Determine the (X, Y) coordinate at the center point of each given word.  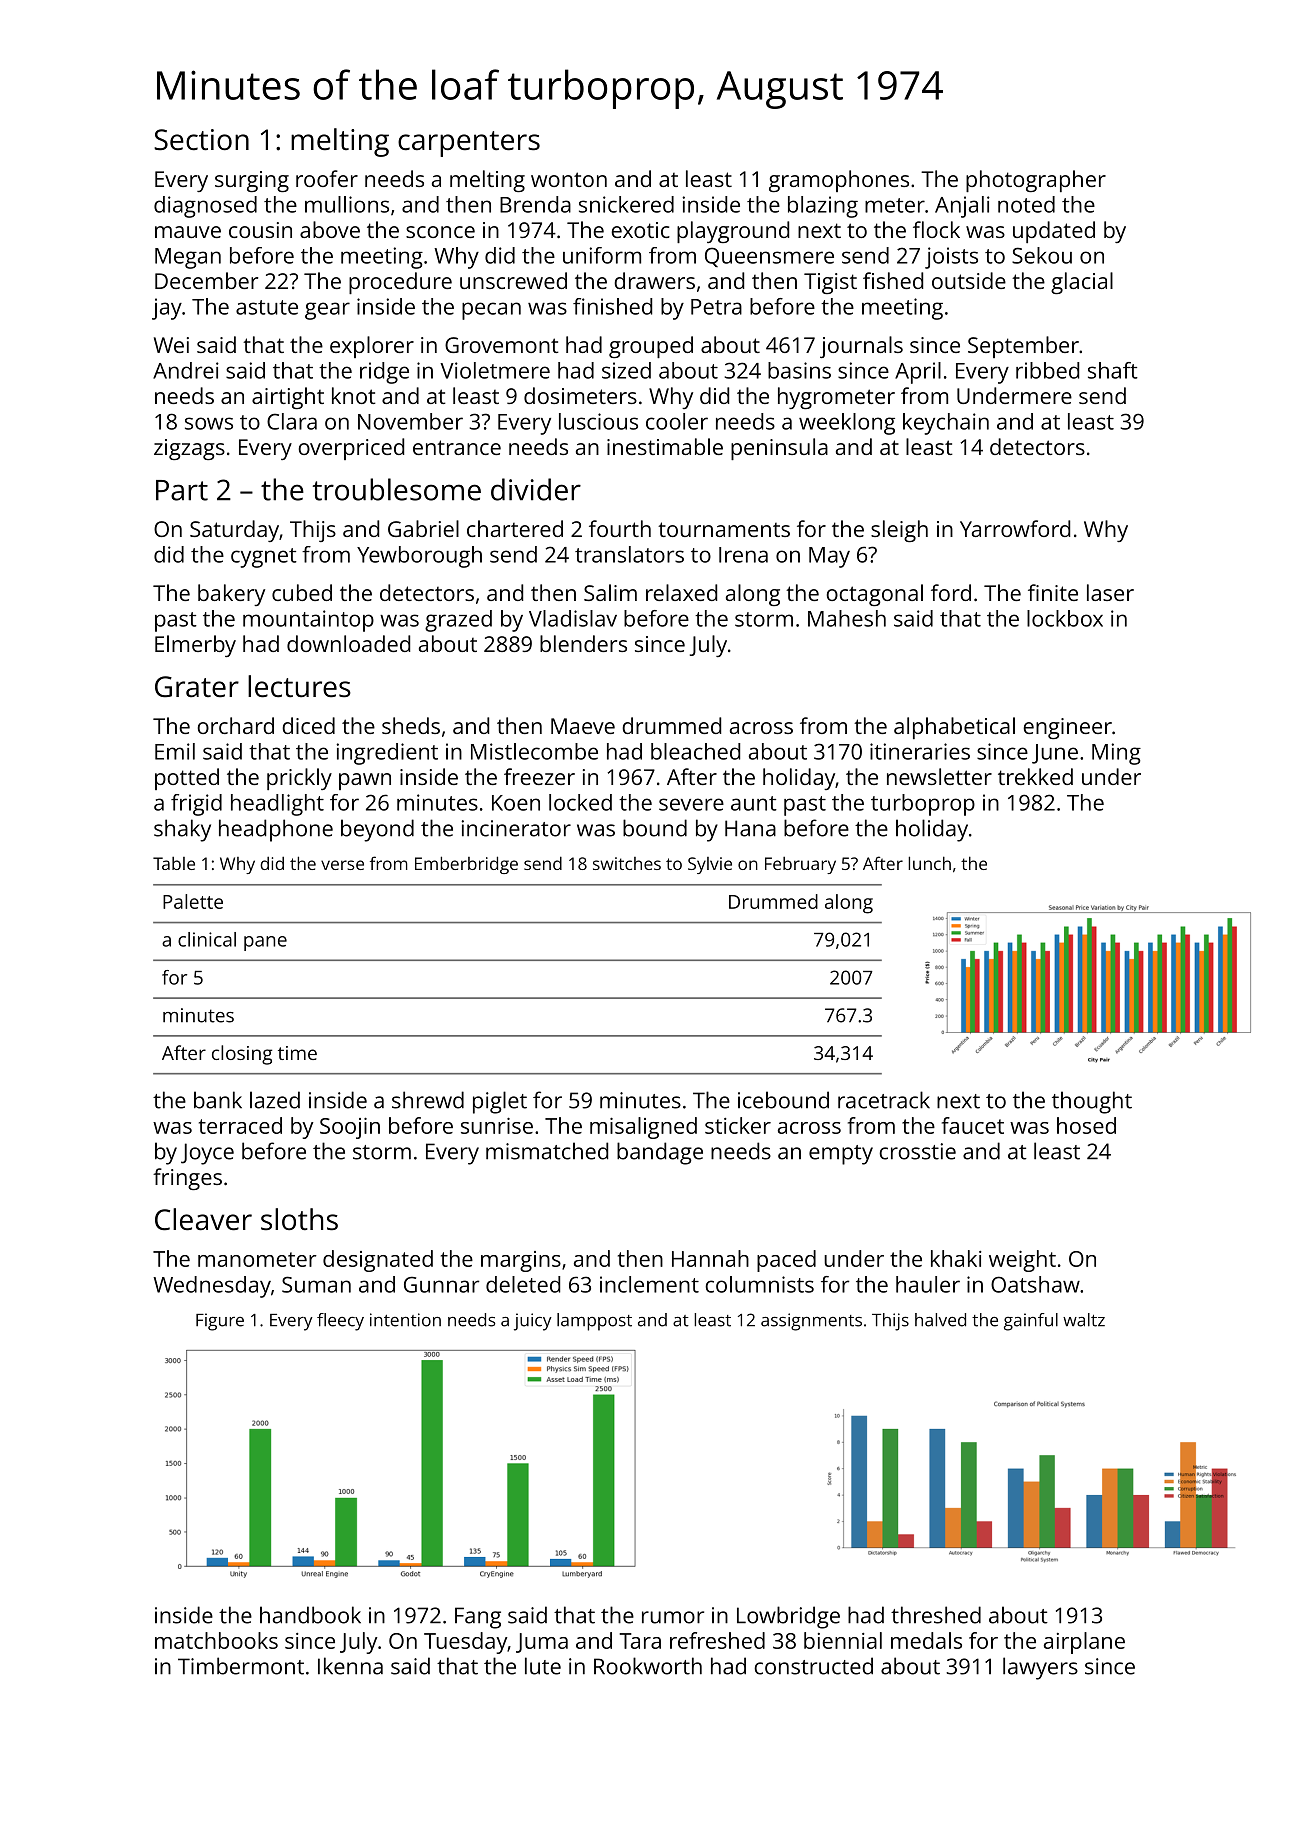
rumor (673, 1617)
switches (627, 863)
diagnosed (205, 207)
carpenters (469, 144)
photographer (1036, 181)
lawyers (1040, 1668)
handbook (310, 1615)
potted (187, 779)
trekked (1035, 776)
